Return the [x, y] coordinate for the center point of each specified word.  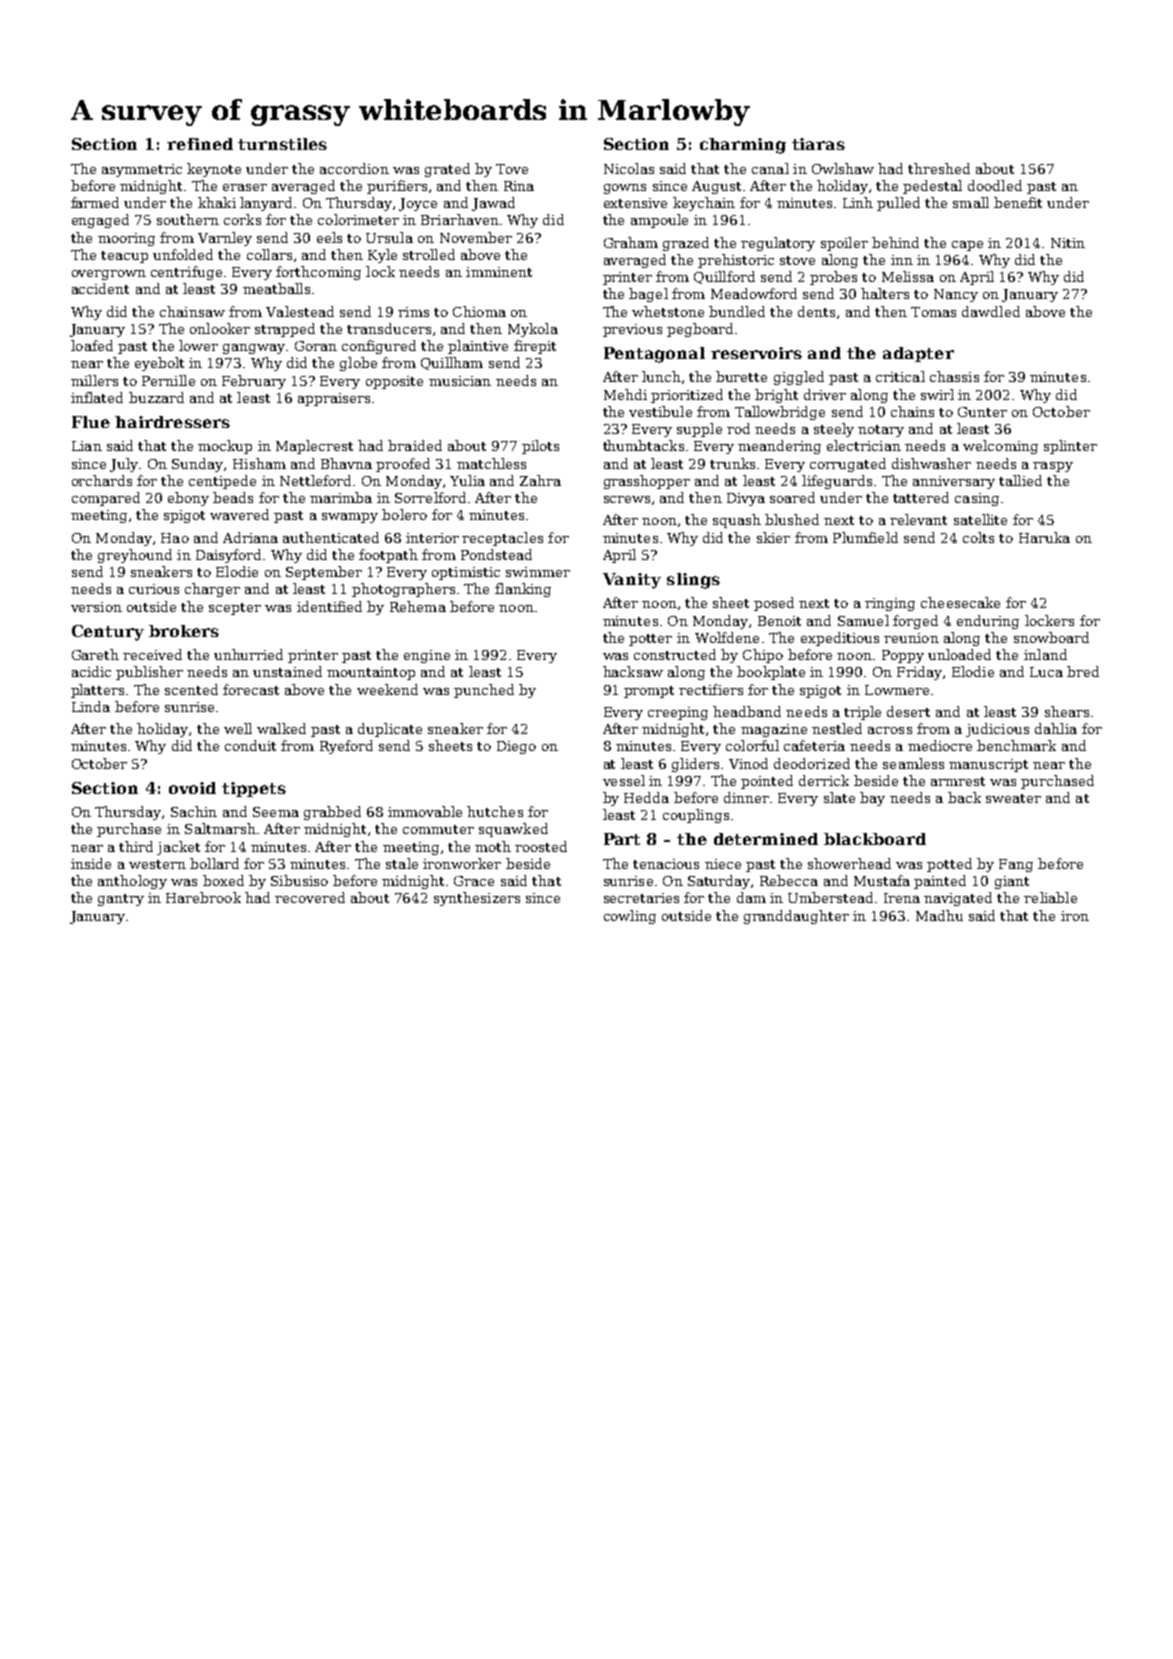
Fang [1016, 865]
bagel [648, 295]
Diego [516, 747]
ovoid [192, 788]
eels [329, 237]
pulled [898, 204]
